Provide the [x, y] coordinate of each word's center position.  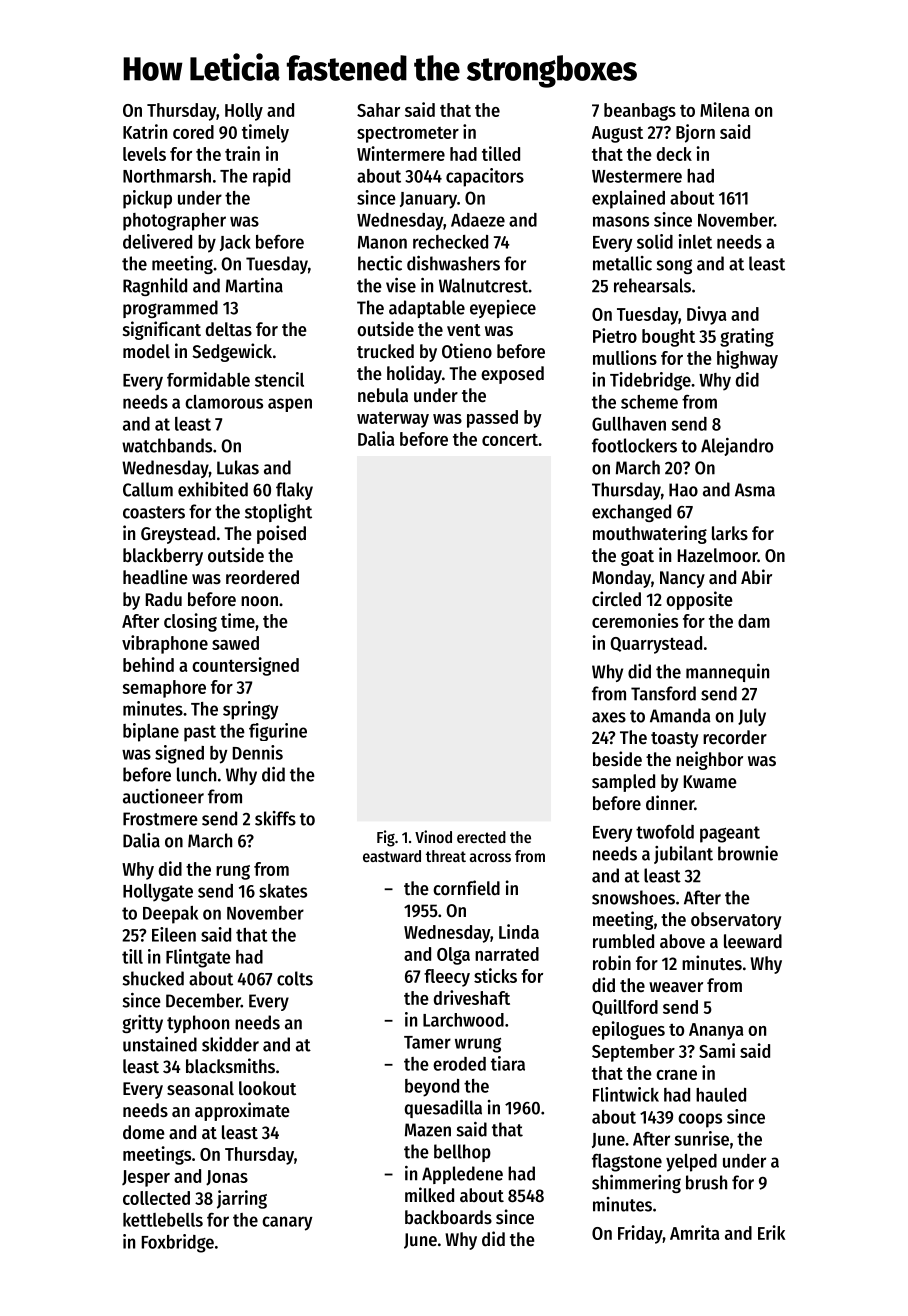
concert [510, 440]
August [617, 134]
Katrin [145, 131]
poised [281, 534]
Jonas [227, 1178]
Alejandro [737, 447]
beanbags [640, 112]
